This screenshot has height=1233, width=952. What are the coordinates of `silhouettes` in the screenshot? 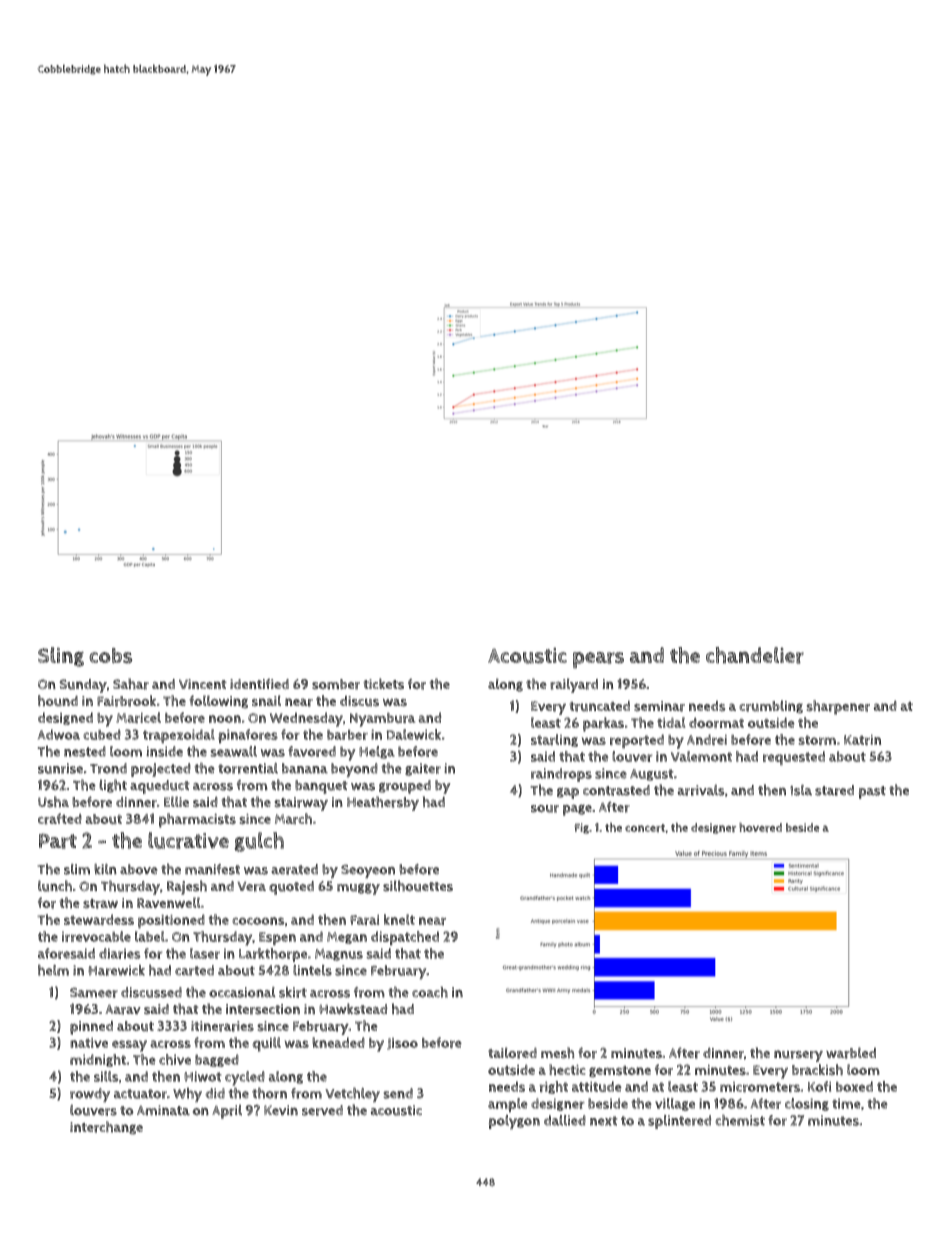 It's located at (418, 886).
